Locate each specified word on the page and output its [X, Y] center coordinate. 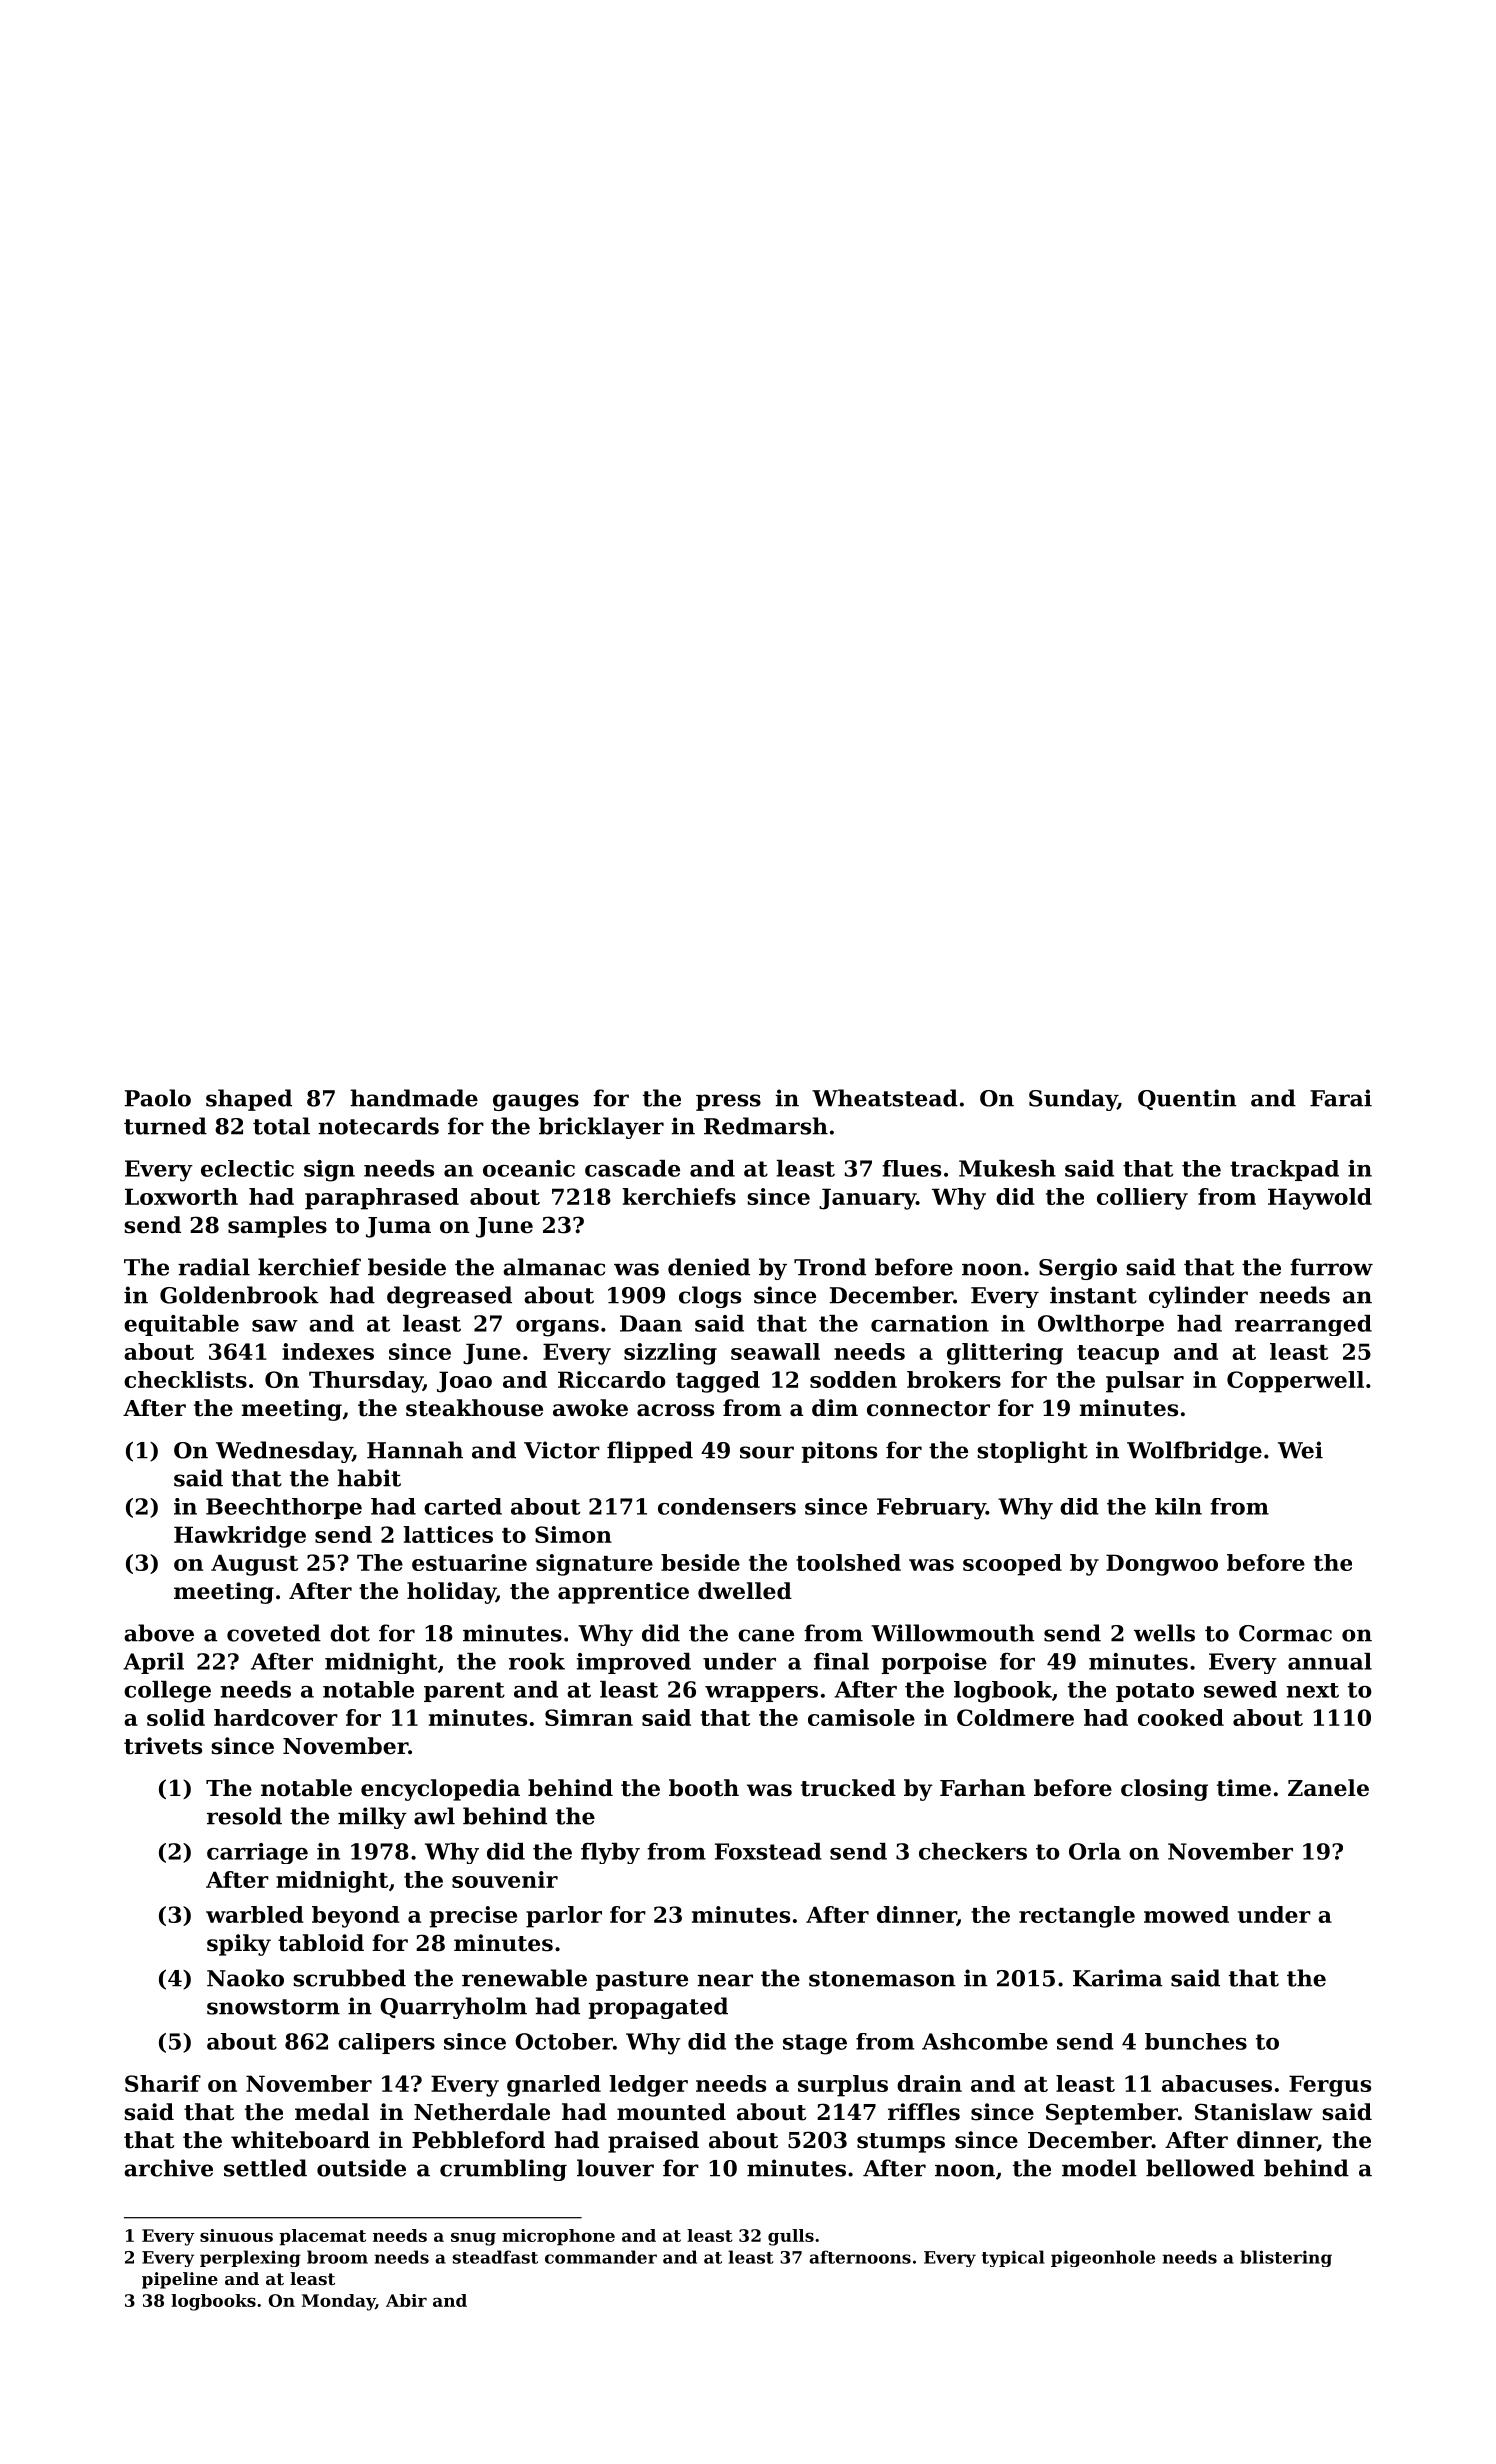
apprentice [623, 1593]
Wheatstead [885, 1098]
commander [601, 2257]
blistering [1286, 2258]
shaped [249, 1100]
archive [168, 2168]
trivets [163, 1746]
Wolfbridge [1194, 1452]
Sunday [1073, 1100]
